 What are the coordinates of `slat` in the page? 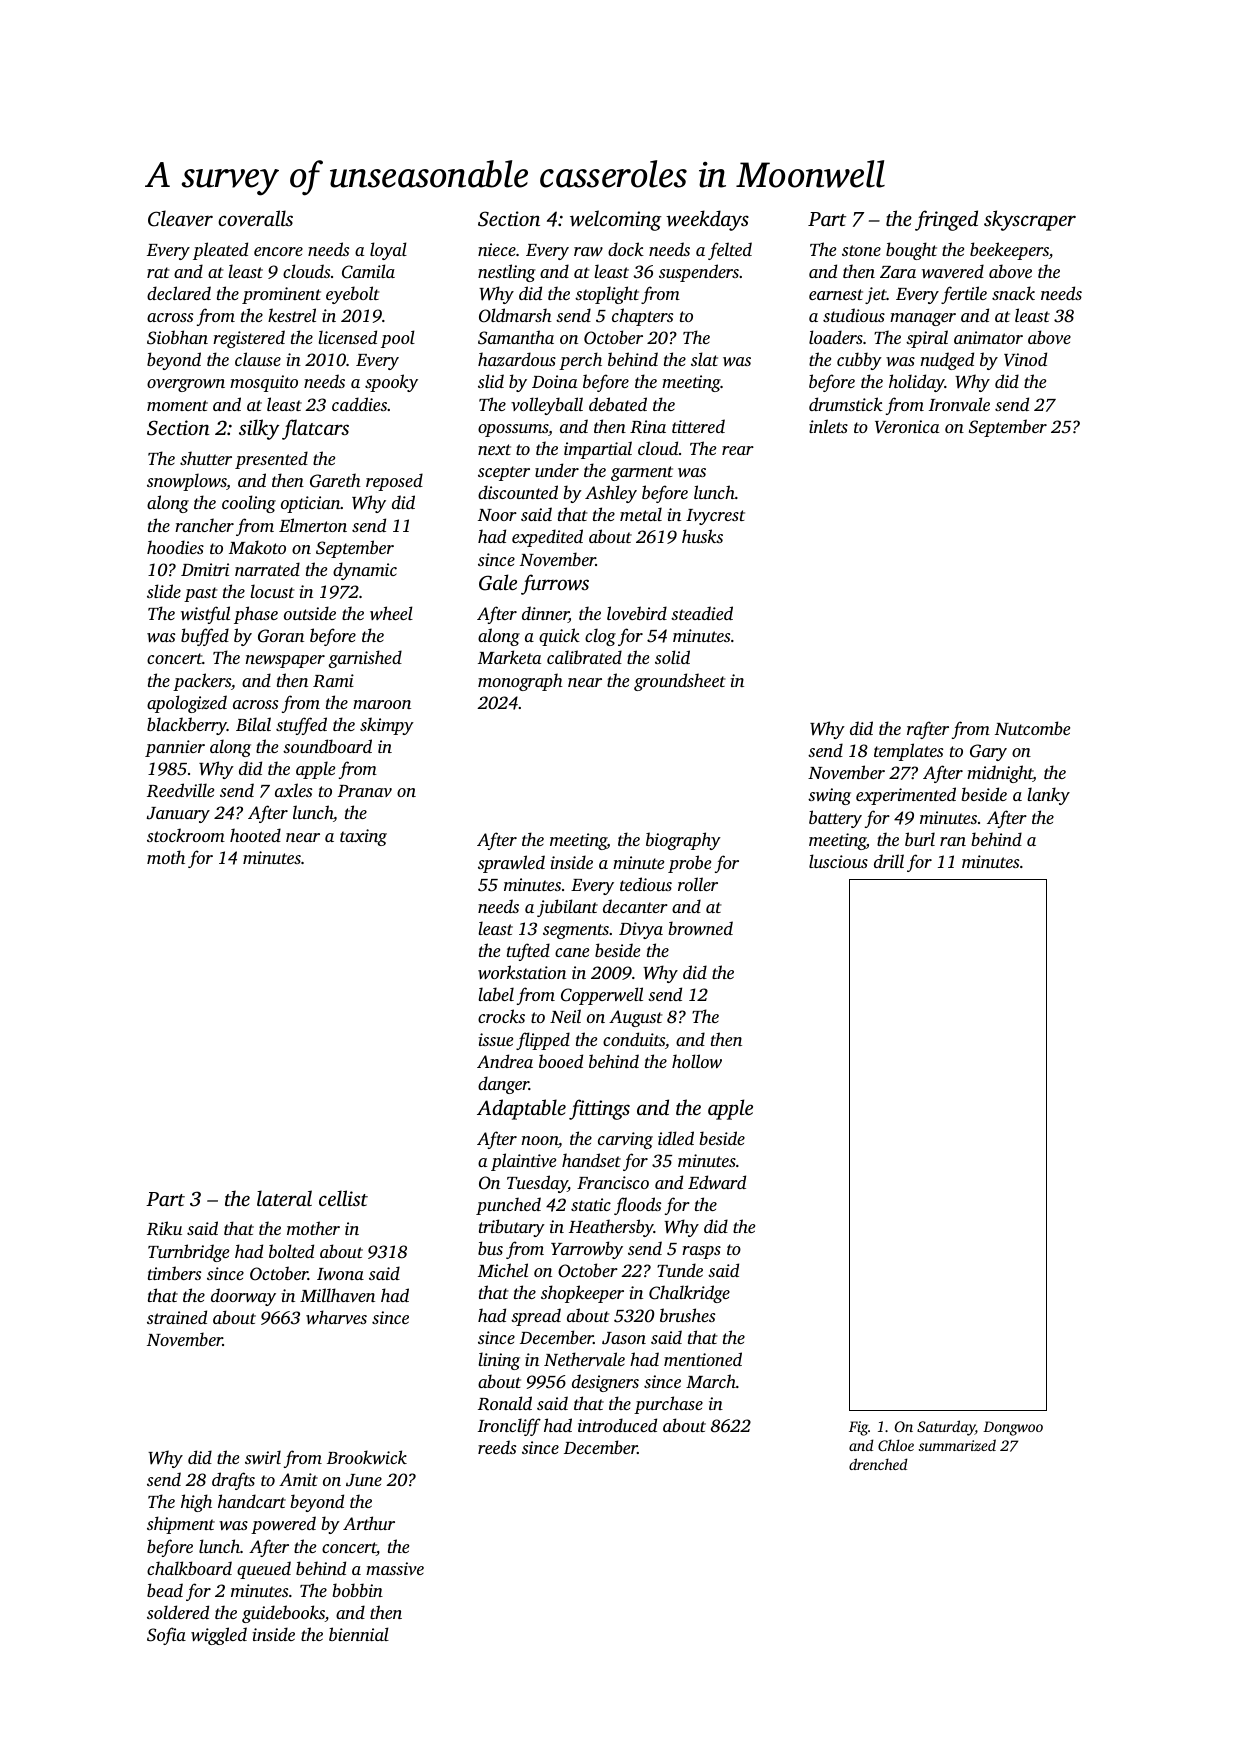 It's located at (704, 359).
